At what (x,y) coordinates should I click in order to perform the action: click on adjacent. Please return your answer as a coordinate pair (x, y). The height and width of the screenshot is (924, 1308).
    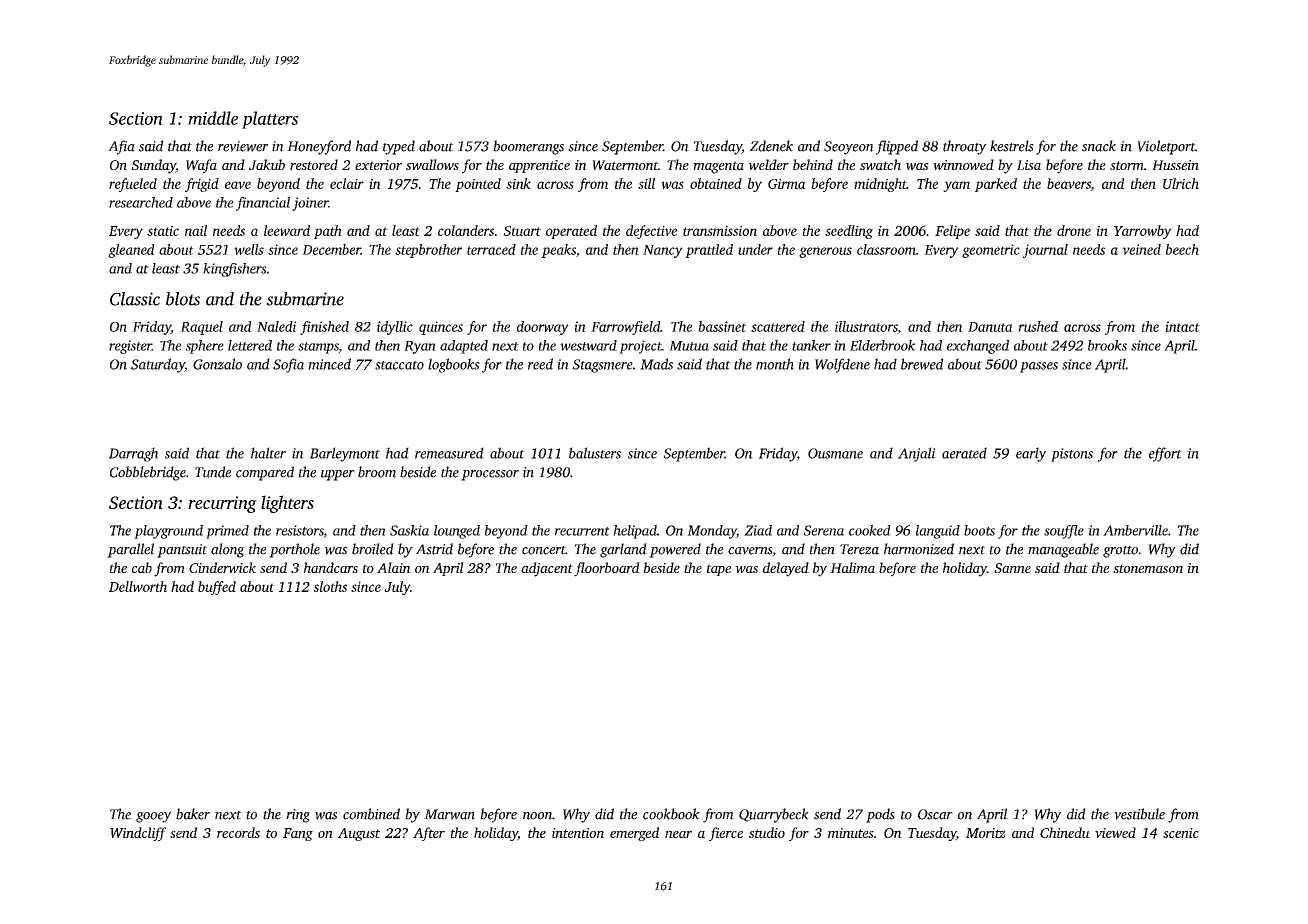
    Looking at the image, I should click on (547, 569).
